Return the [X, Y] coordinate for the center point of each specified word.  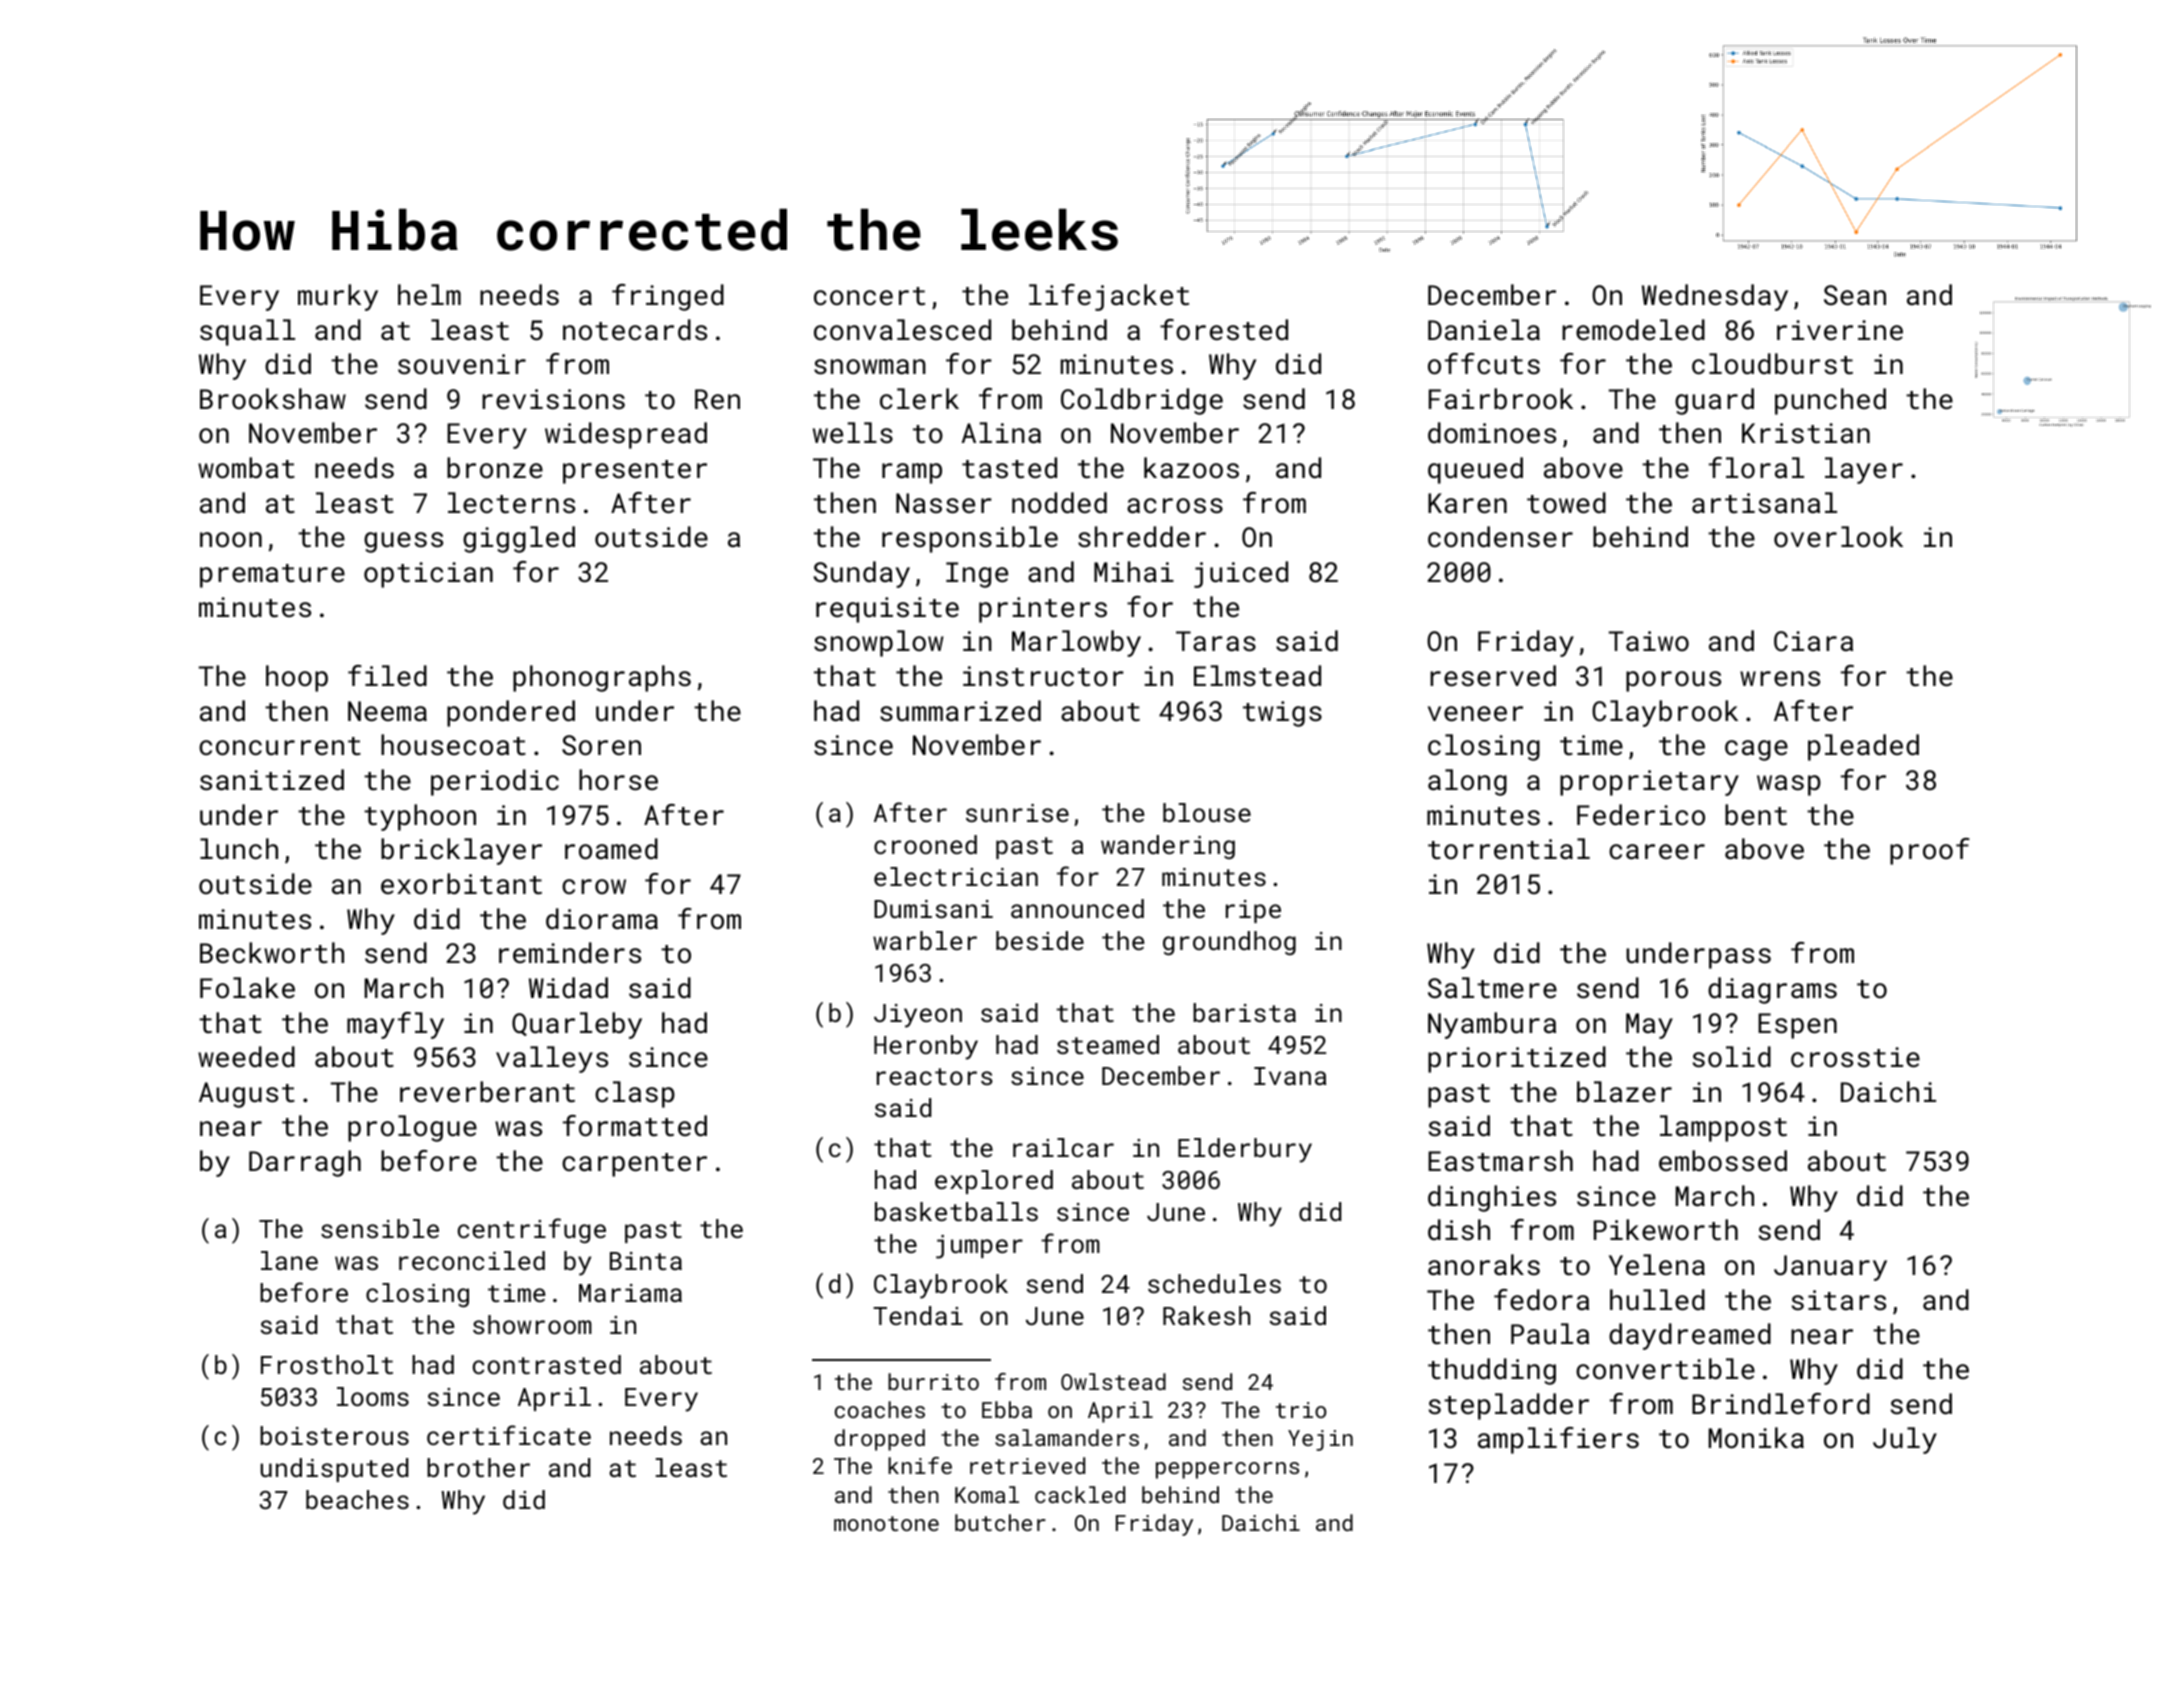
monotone [886, 1523]
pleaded [1863, 747]
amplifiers [1558, 1440]
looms [373, 1396]
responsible [970, 539]
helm [429, 294]
